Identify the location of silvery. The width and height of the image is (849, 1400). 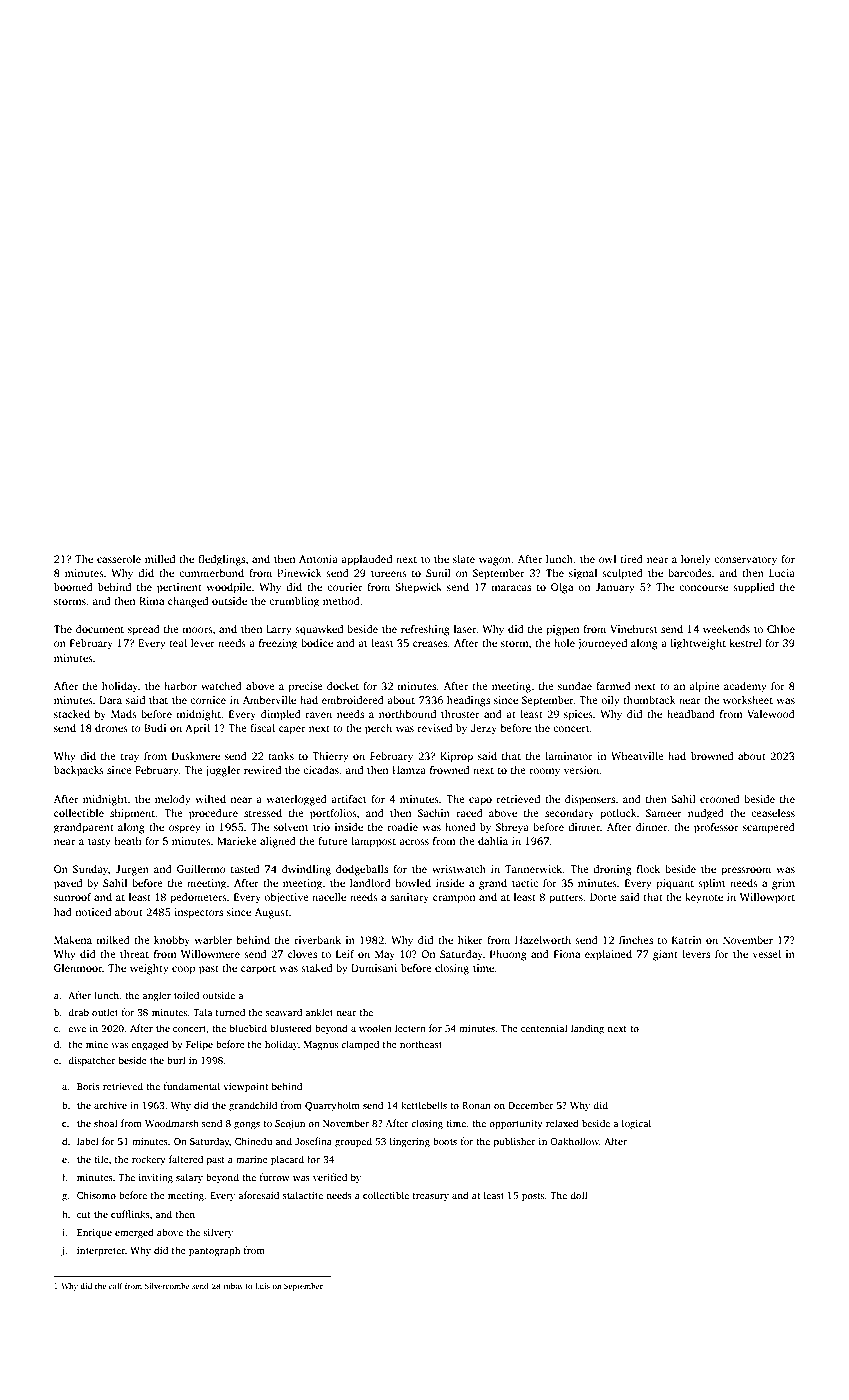
(218, 1233).
